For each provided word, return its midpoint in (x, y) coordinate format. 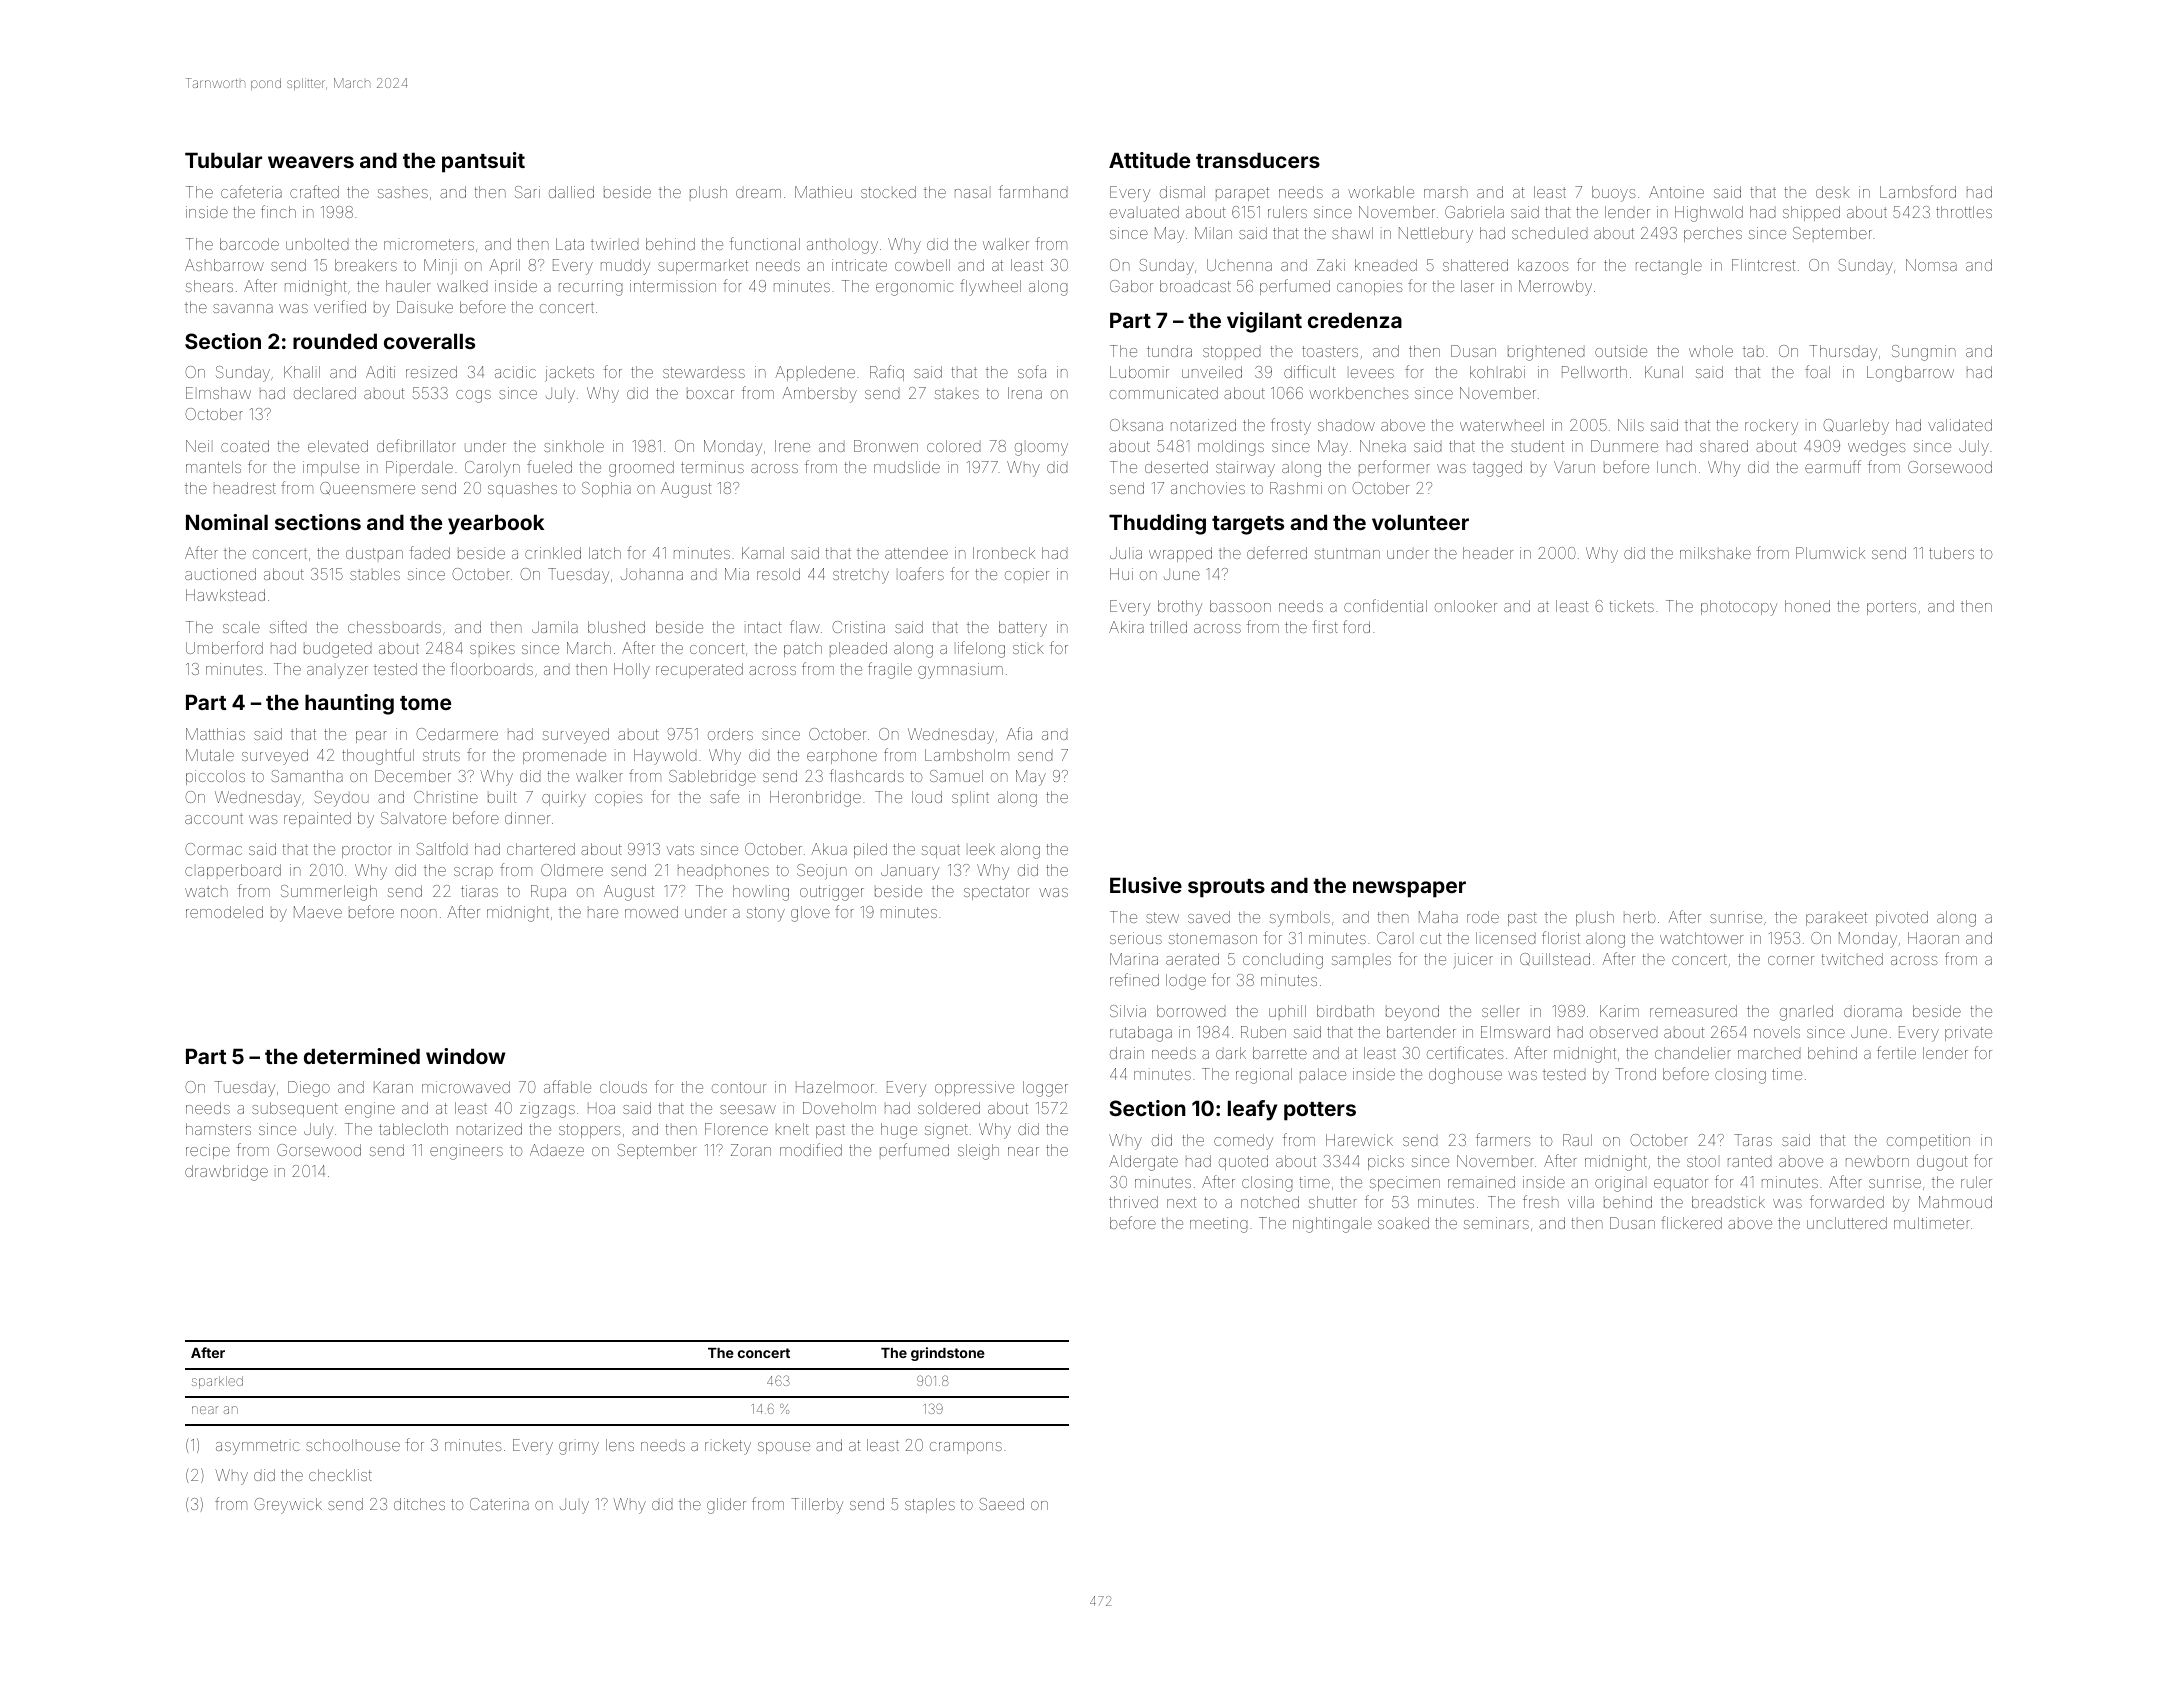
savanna (243, 308)
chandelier (1693, 1053)
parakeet (1836, 919)
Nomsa (1931, 265)
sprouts (1226, 888)
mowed (651, 912)
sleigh (978, 1152)
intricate (859, 265)
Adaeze (557, 1150)
